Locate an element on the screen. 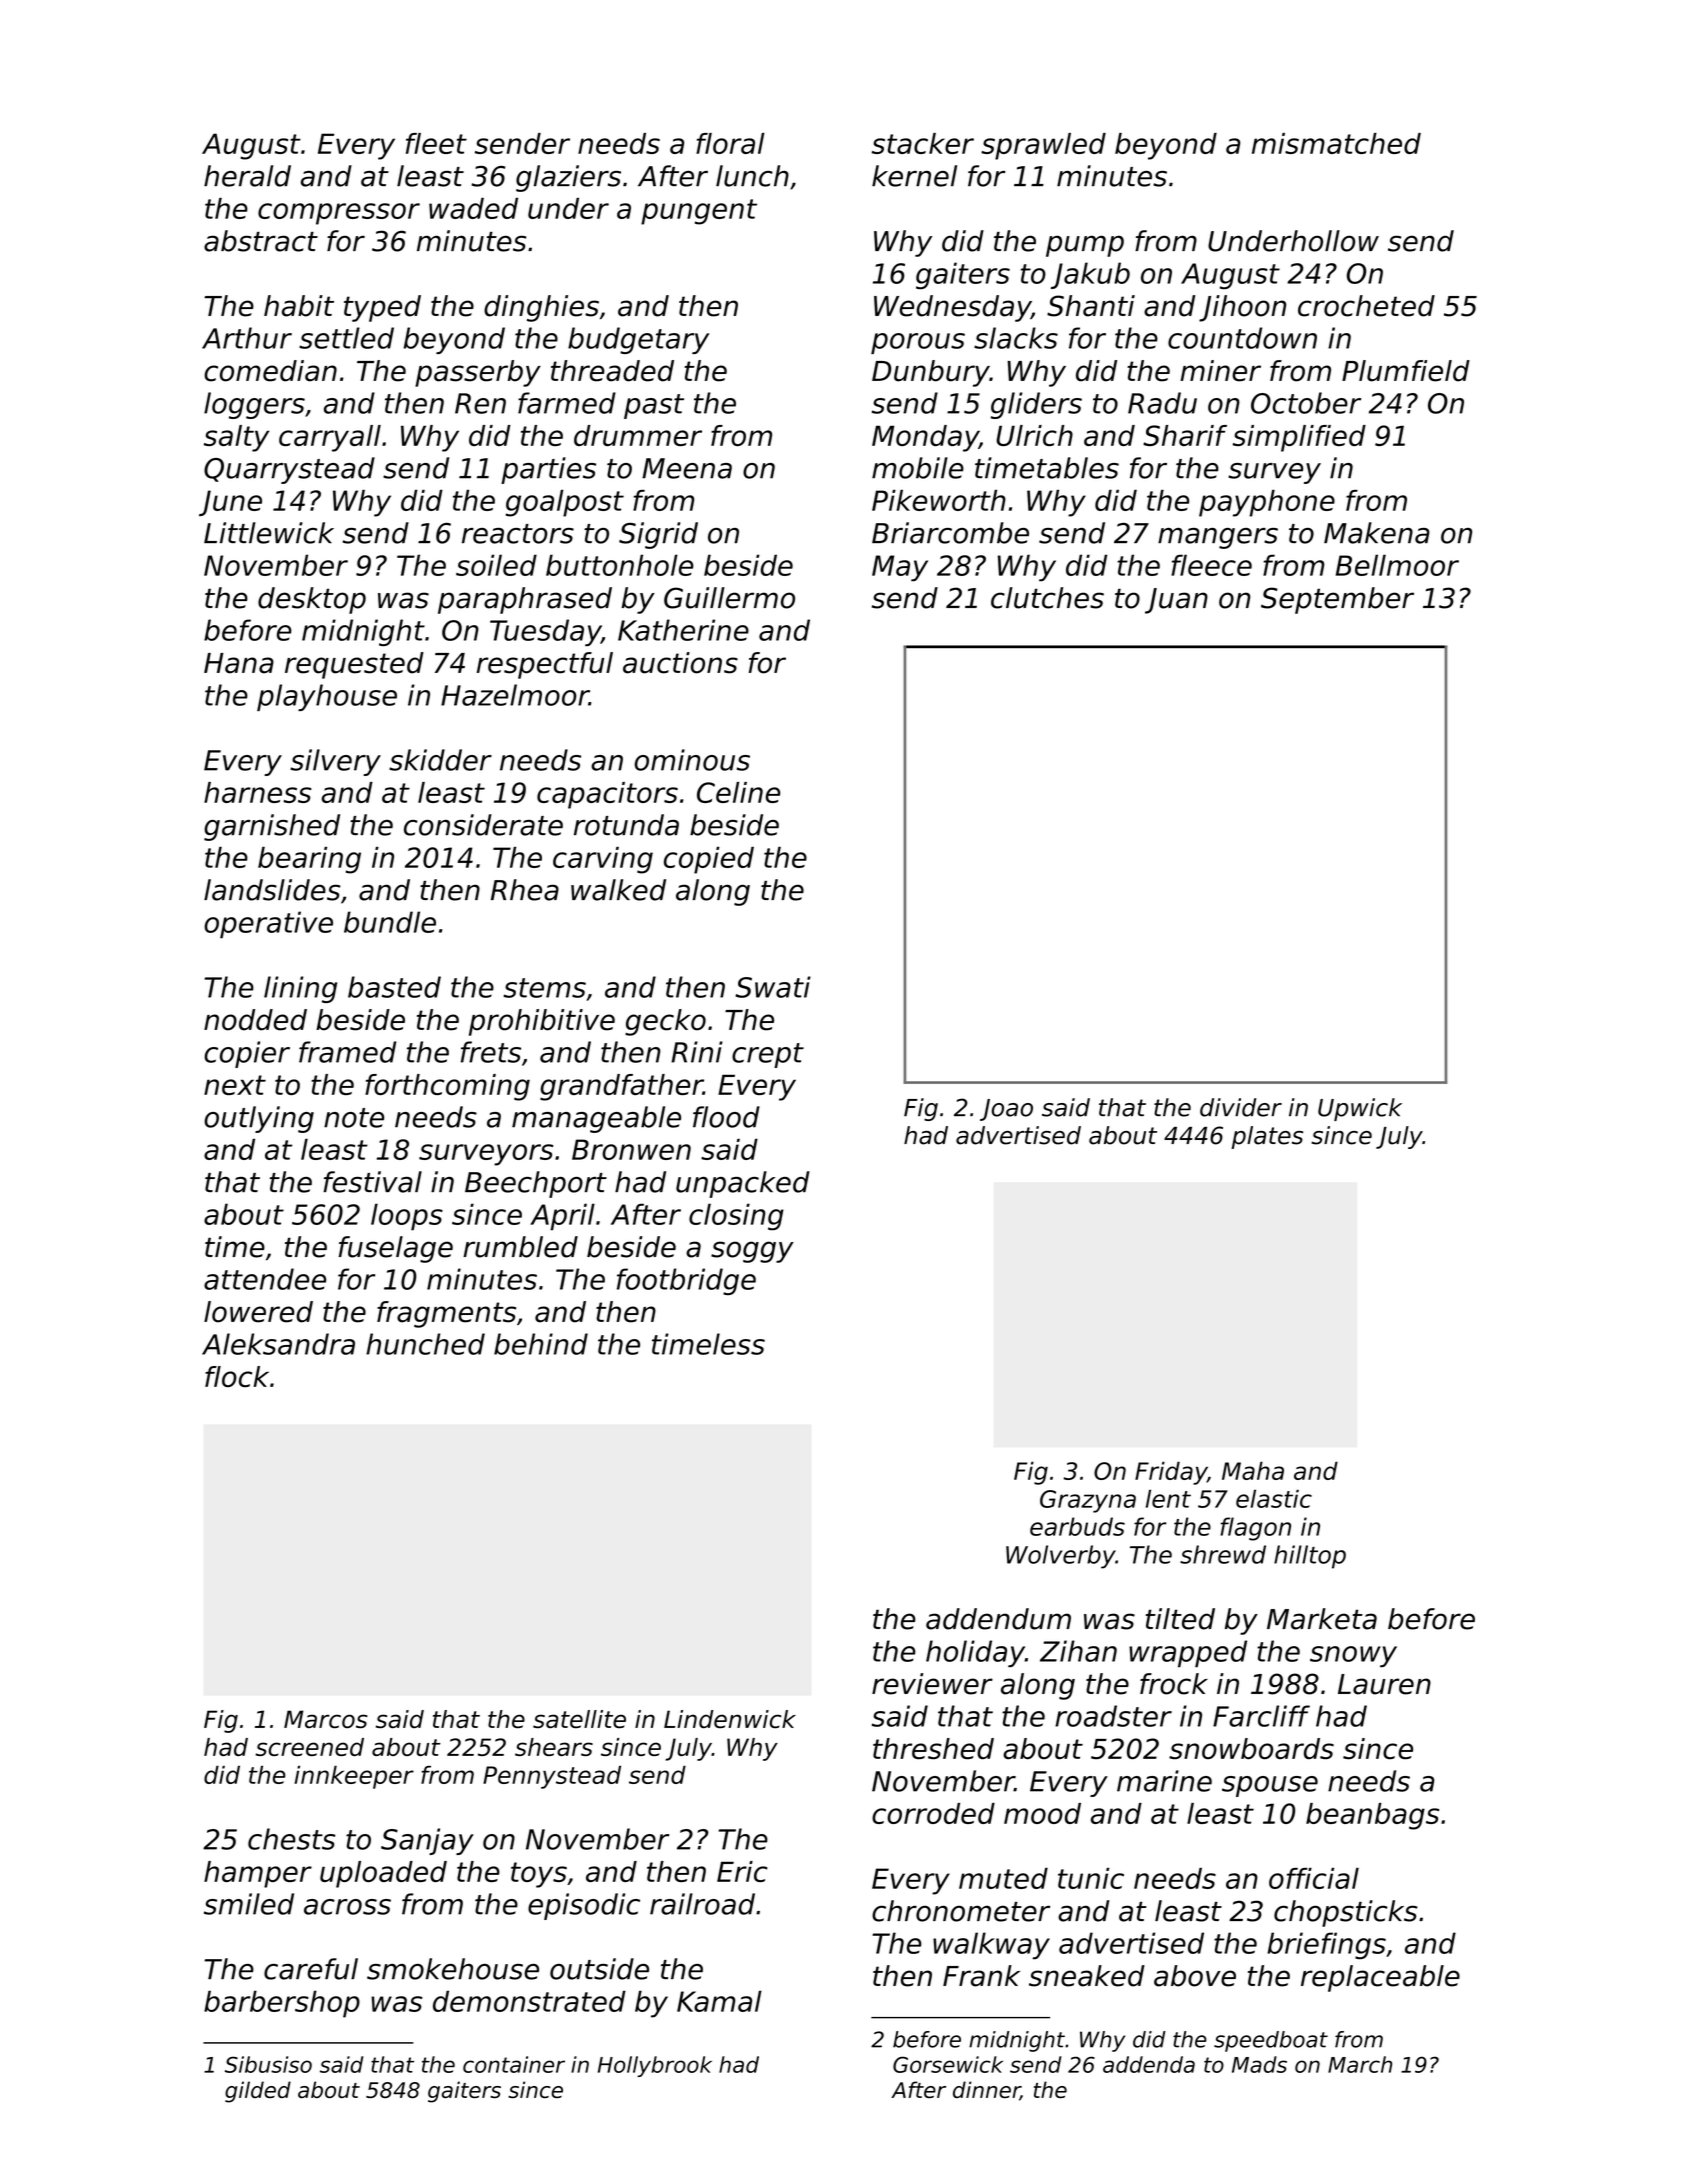  Maha is located at coordinates (1253, 1470).
